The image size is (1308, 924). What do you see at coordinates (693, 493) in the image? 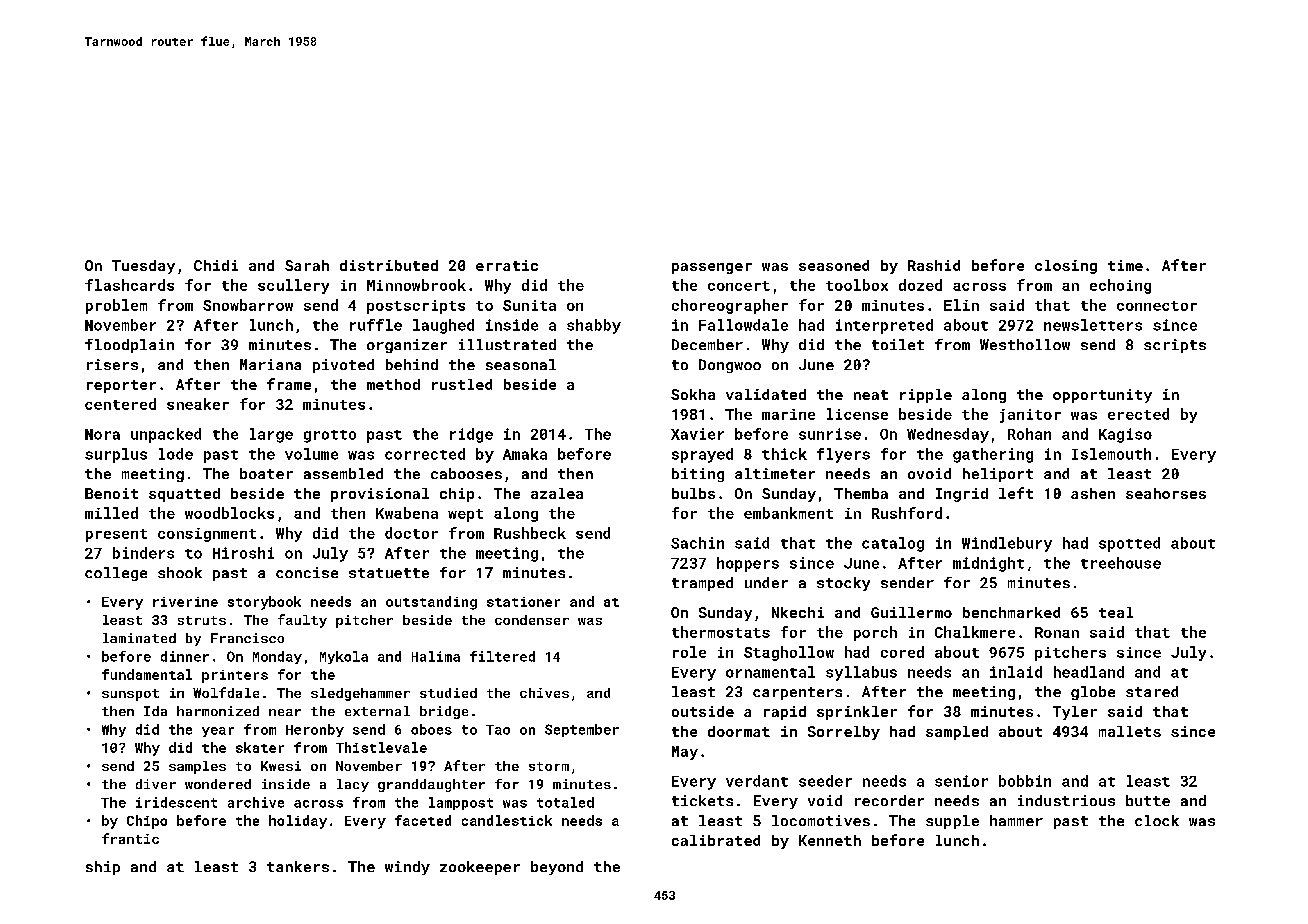
I see `bulbs` at bounding box center [693, 493].
